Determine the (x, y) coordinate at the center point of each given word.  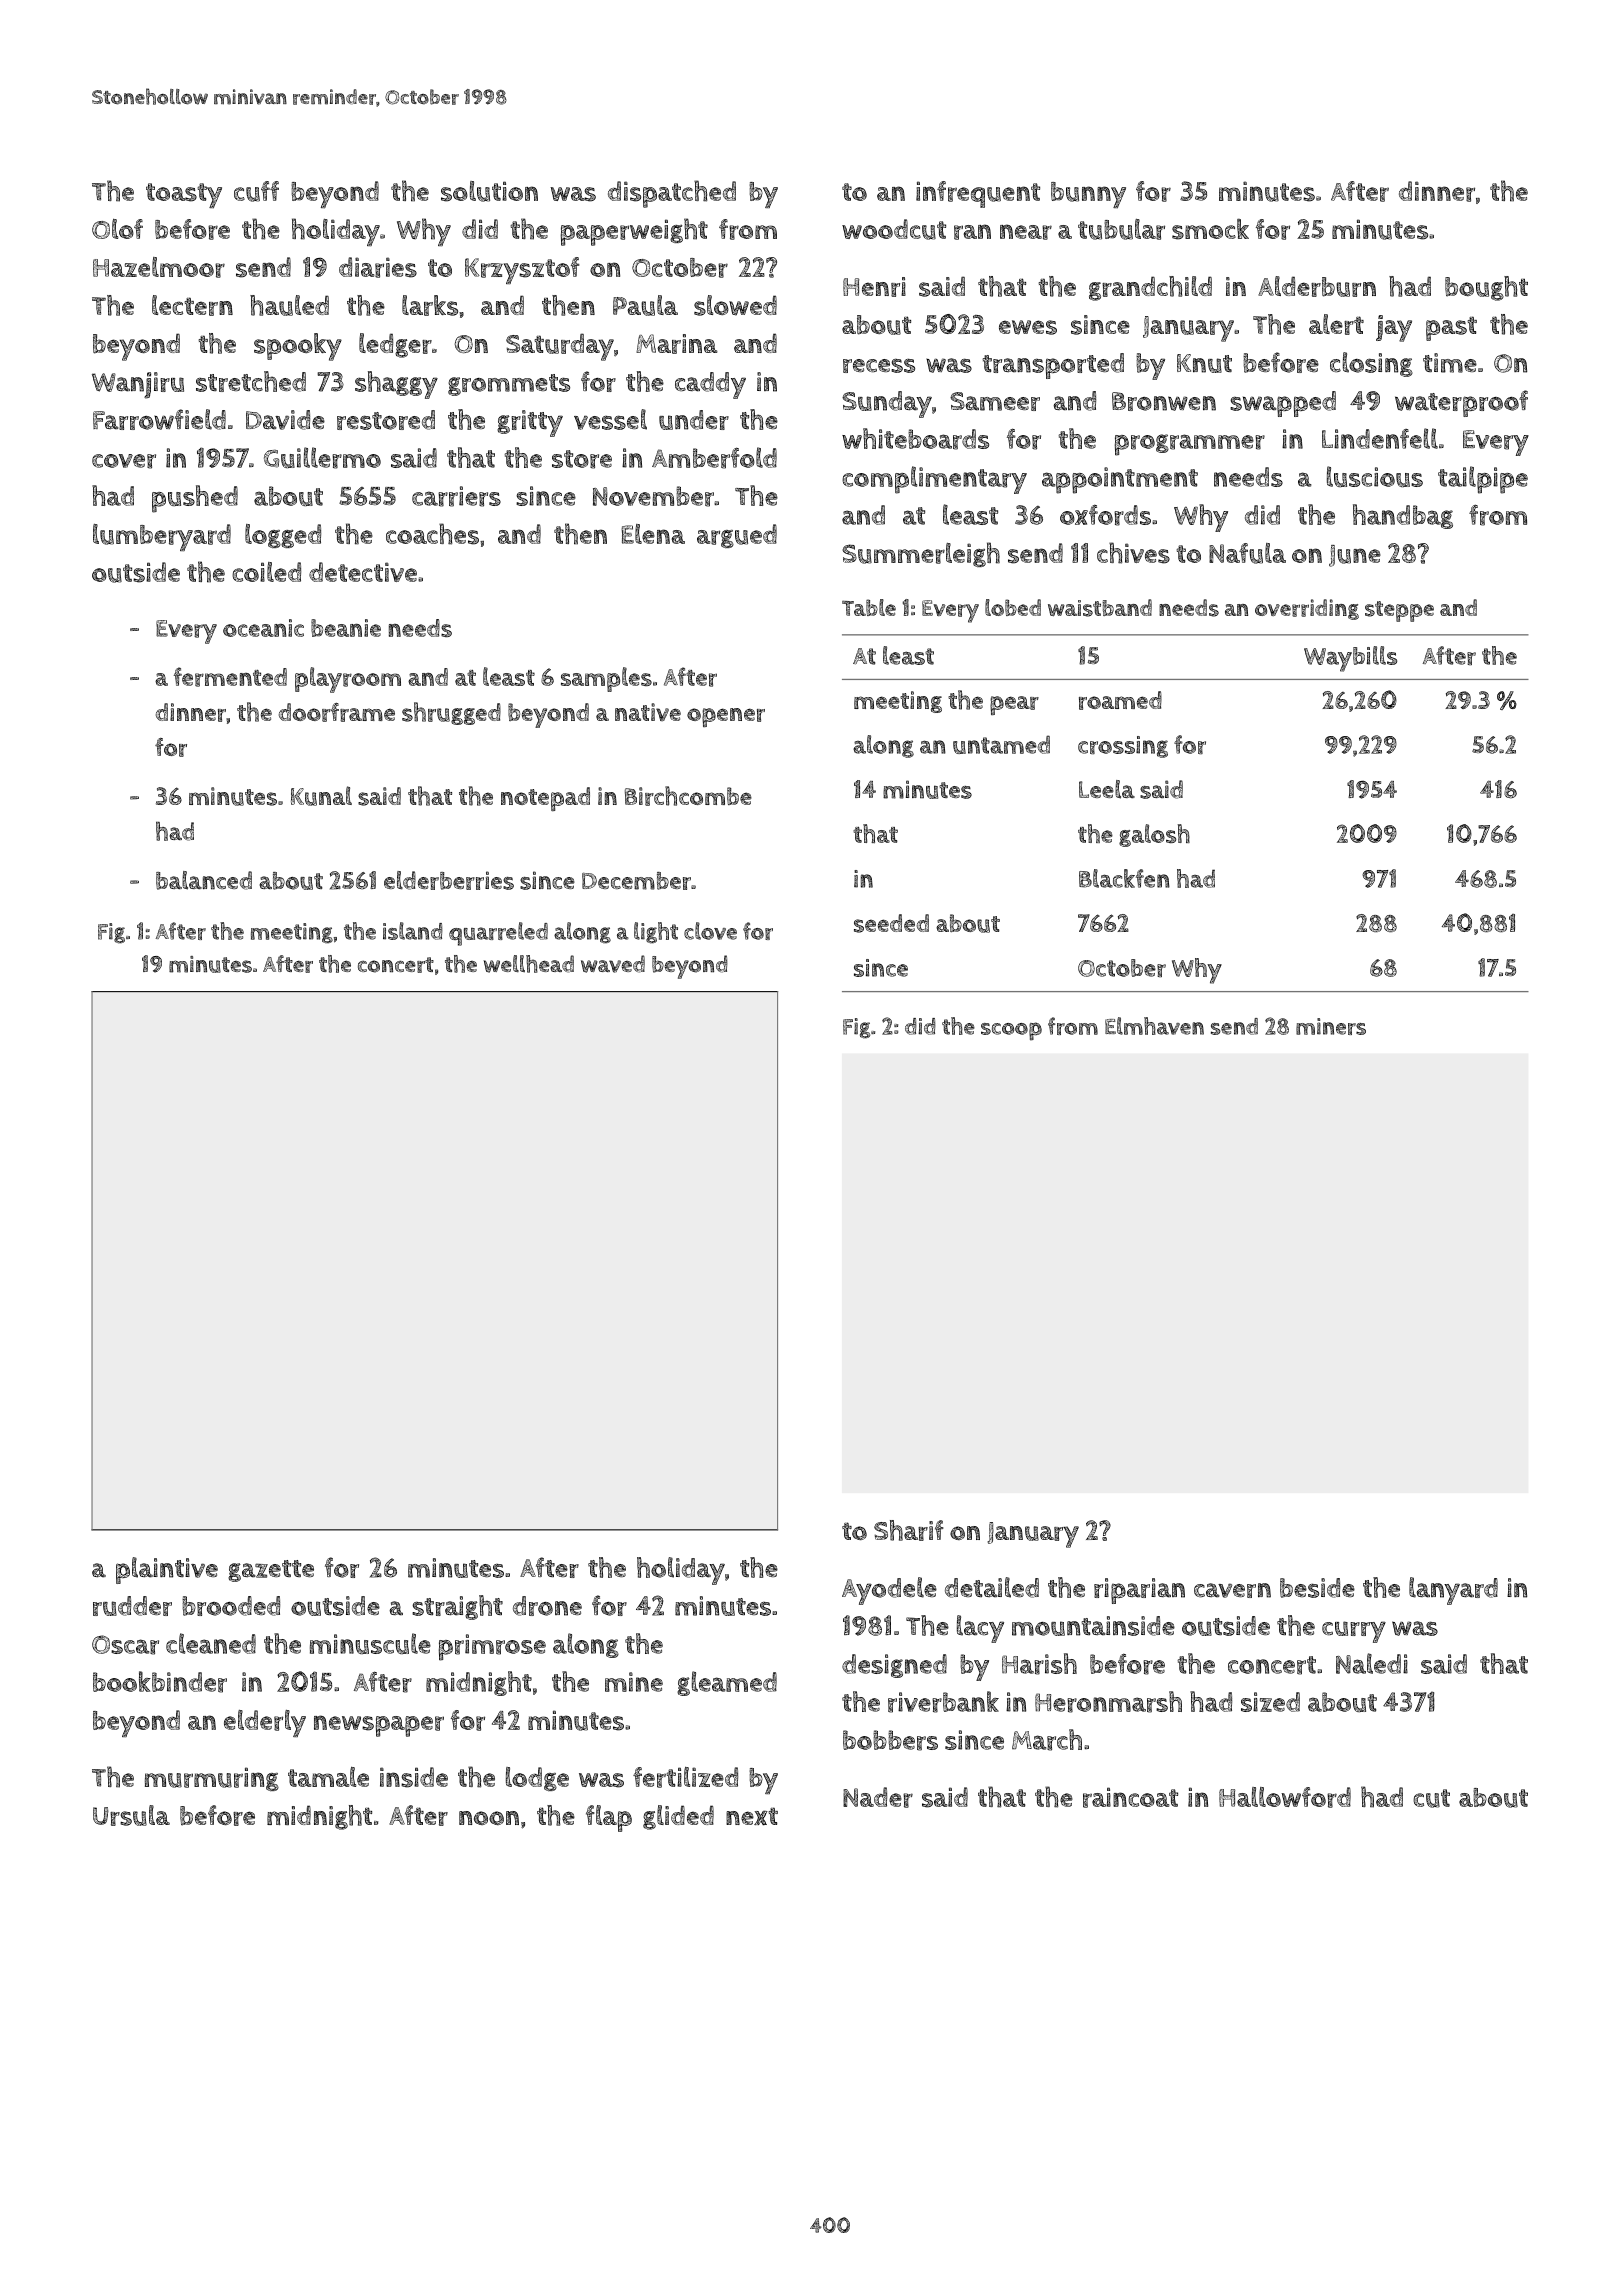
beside (1317, 1588)
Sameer (995, 401)
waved (613, 964)
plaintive (167, 1570)
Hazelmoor (159, 267)
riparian (1139, 1591)
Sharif (909, 1530)
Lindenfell (1380, 438)
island (413, 931)
